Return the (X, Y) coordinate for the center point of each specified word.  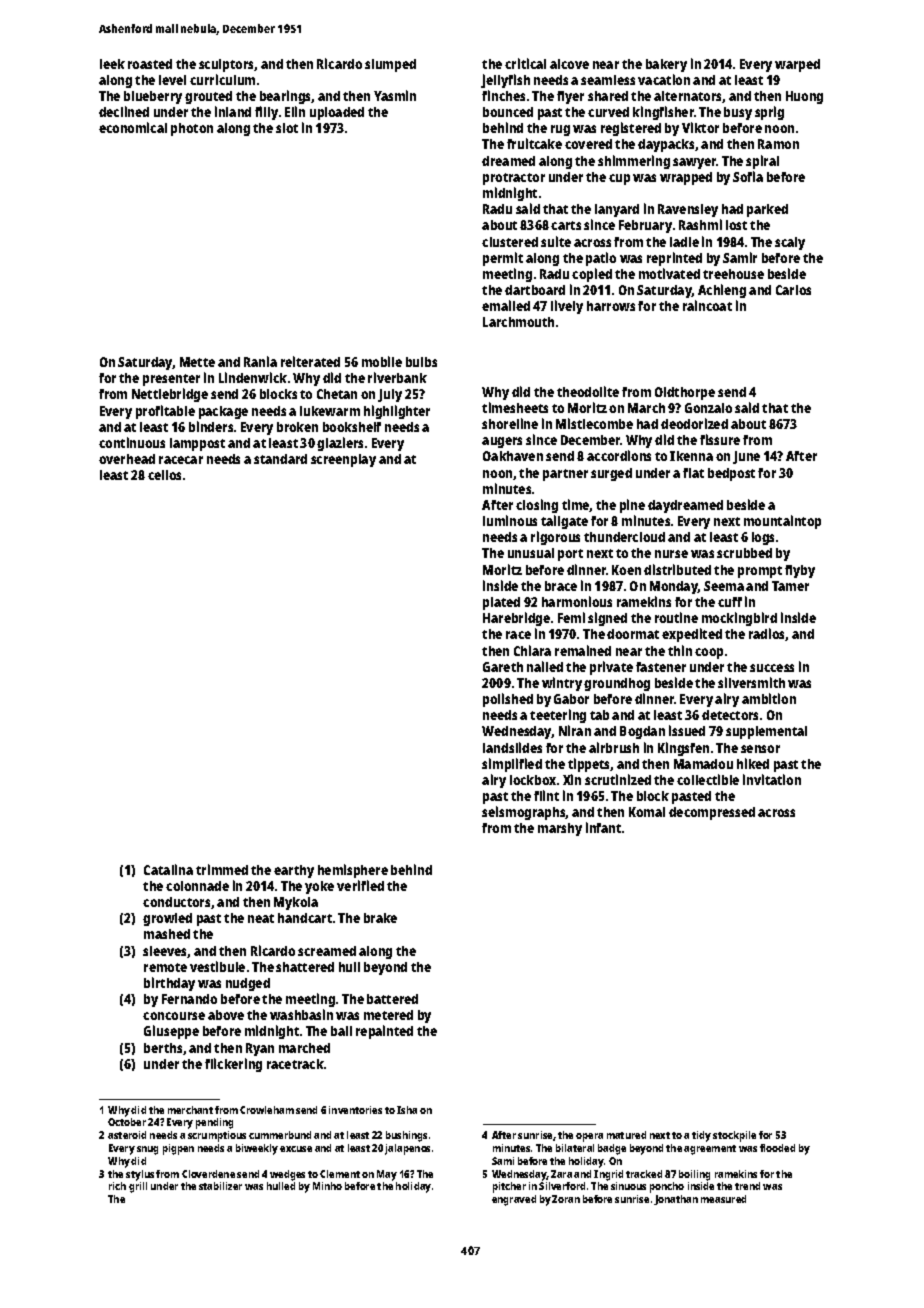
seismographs (524, 813)
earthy (294, 871)
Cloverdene (208, 1174)
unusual (531, 553)
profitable (165, 412)
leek (112, 64)
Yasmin (395, 95)
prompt (760, 572)
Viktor (700, 127)
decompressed (712, 813)
